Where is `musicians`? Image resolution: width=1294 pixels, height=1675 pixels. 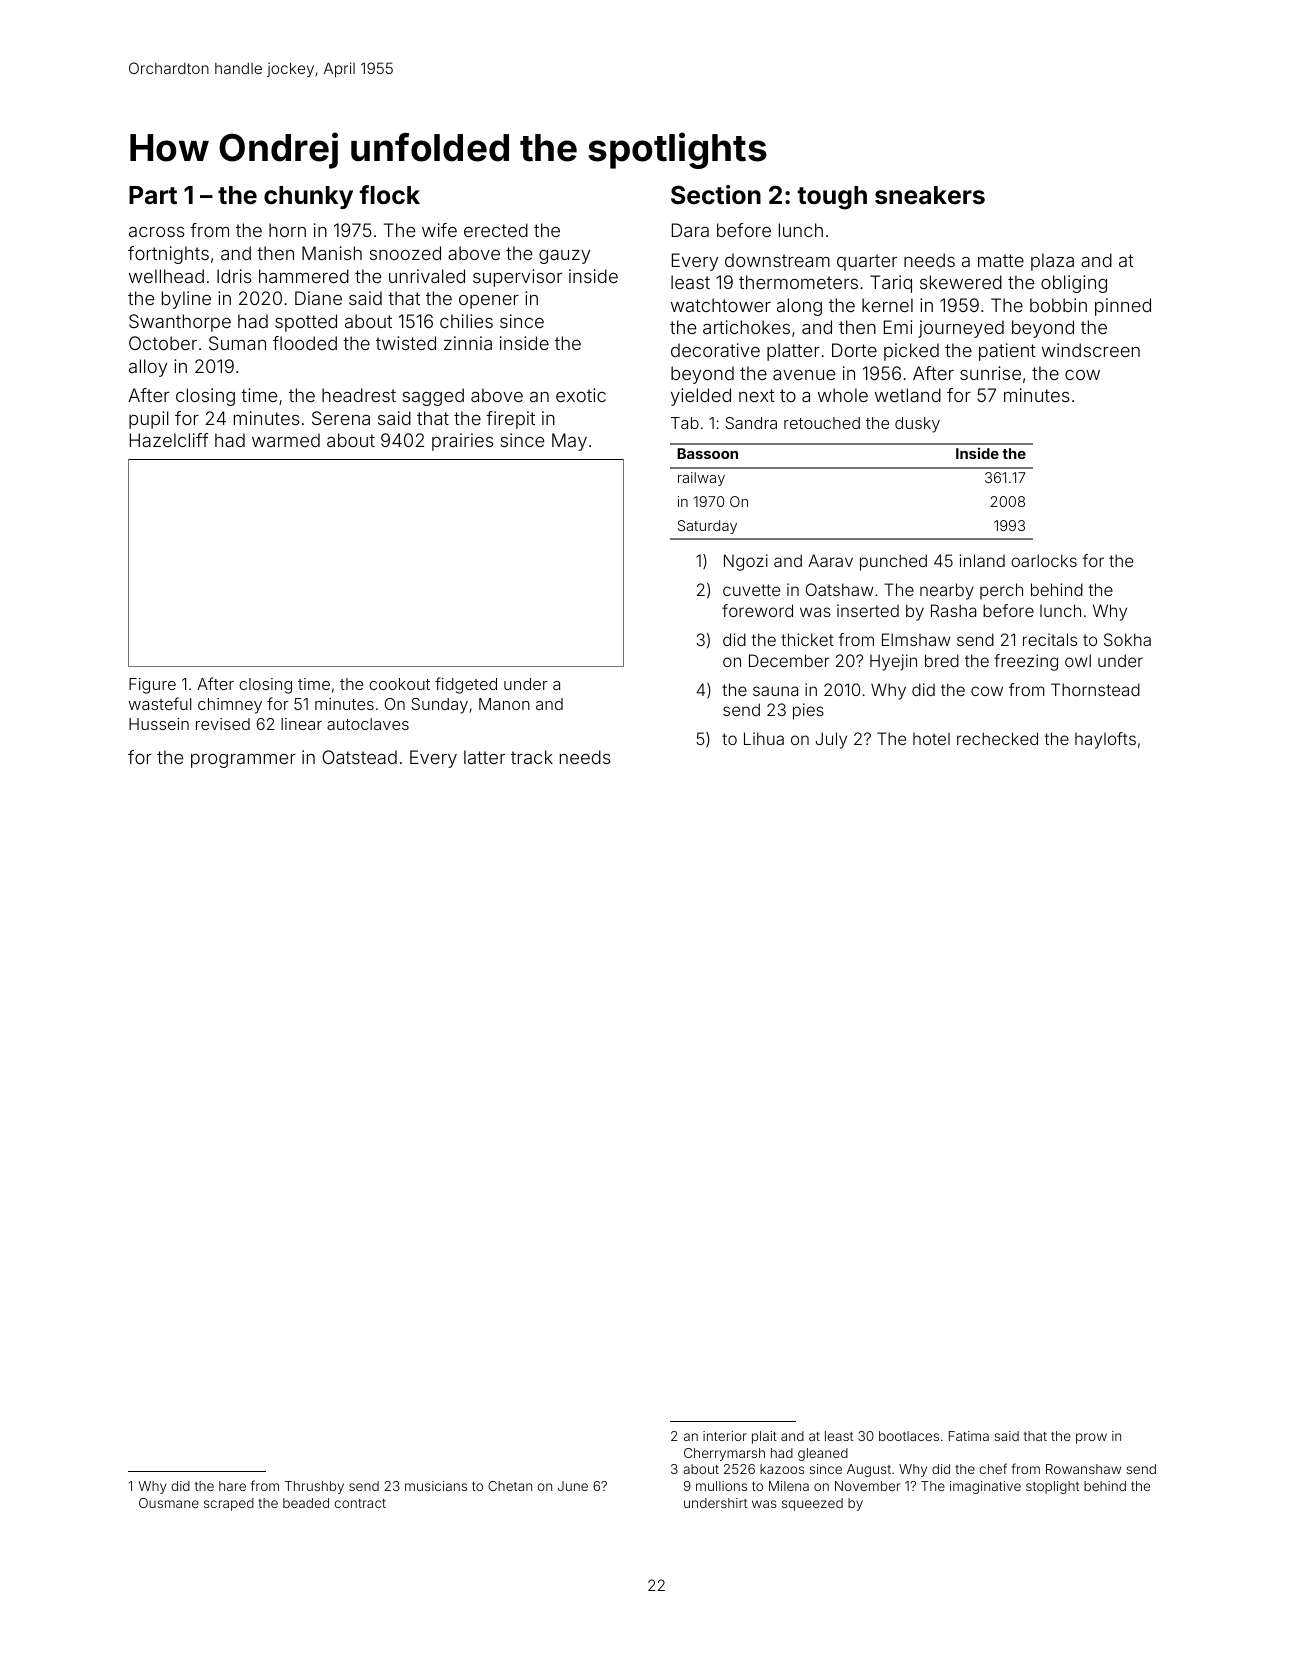
musicians is located at coordinates (436, 1486).
